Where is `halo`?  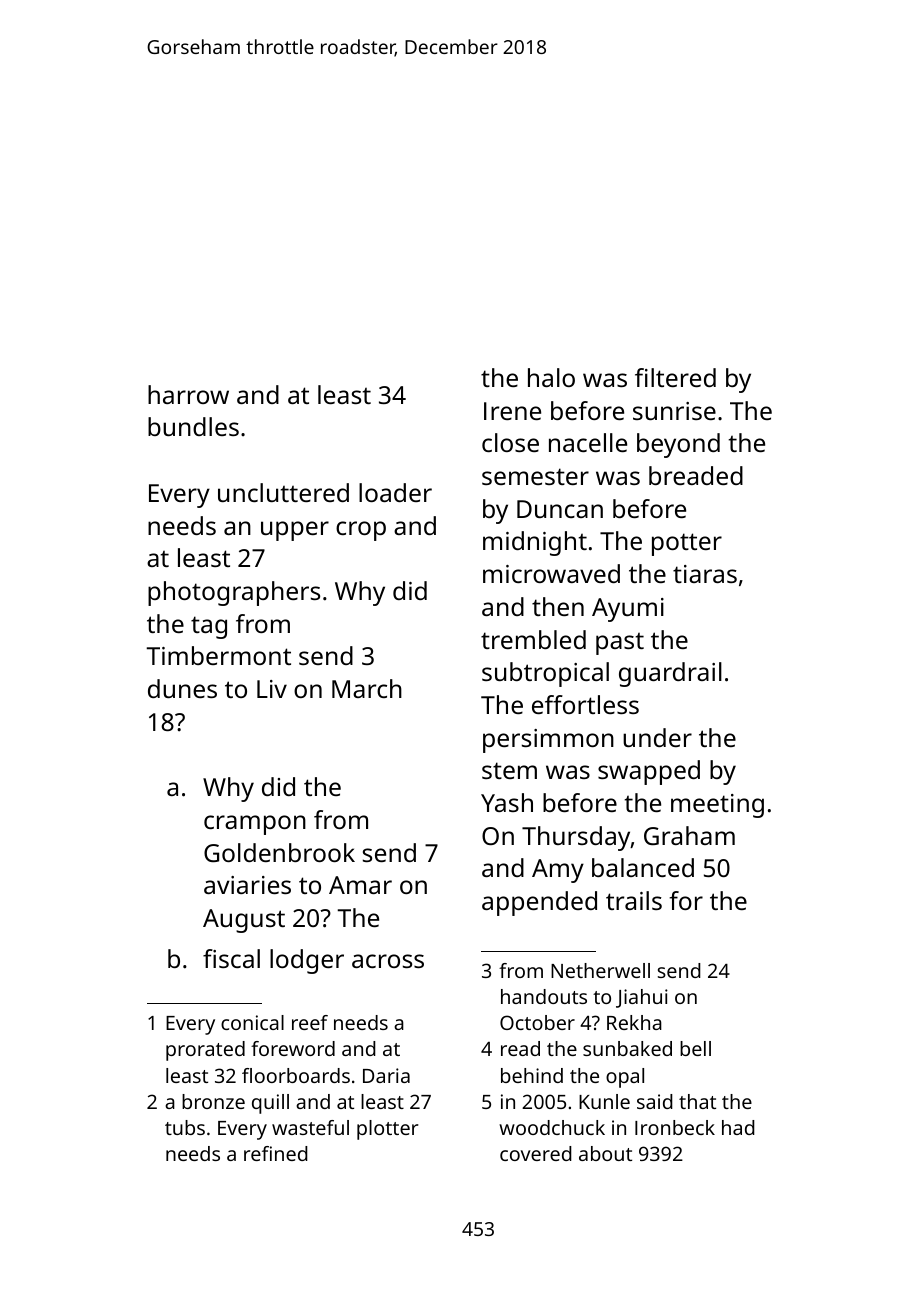 halo is located at coordinates (551, 377).
